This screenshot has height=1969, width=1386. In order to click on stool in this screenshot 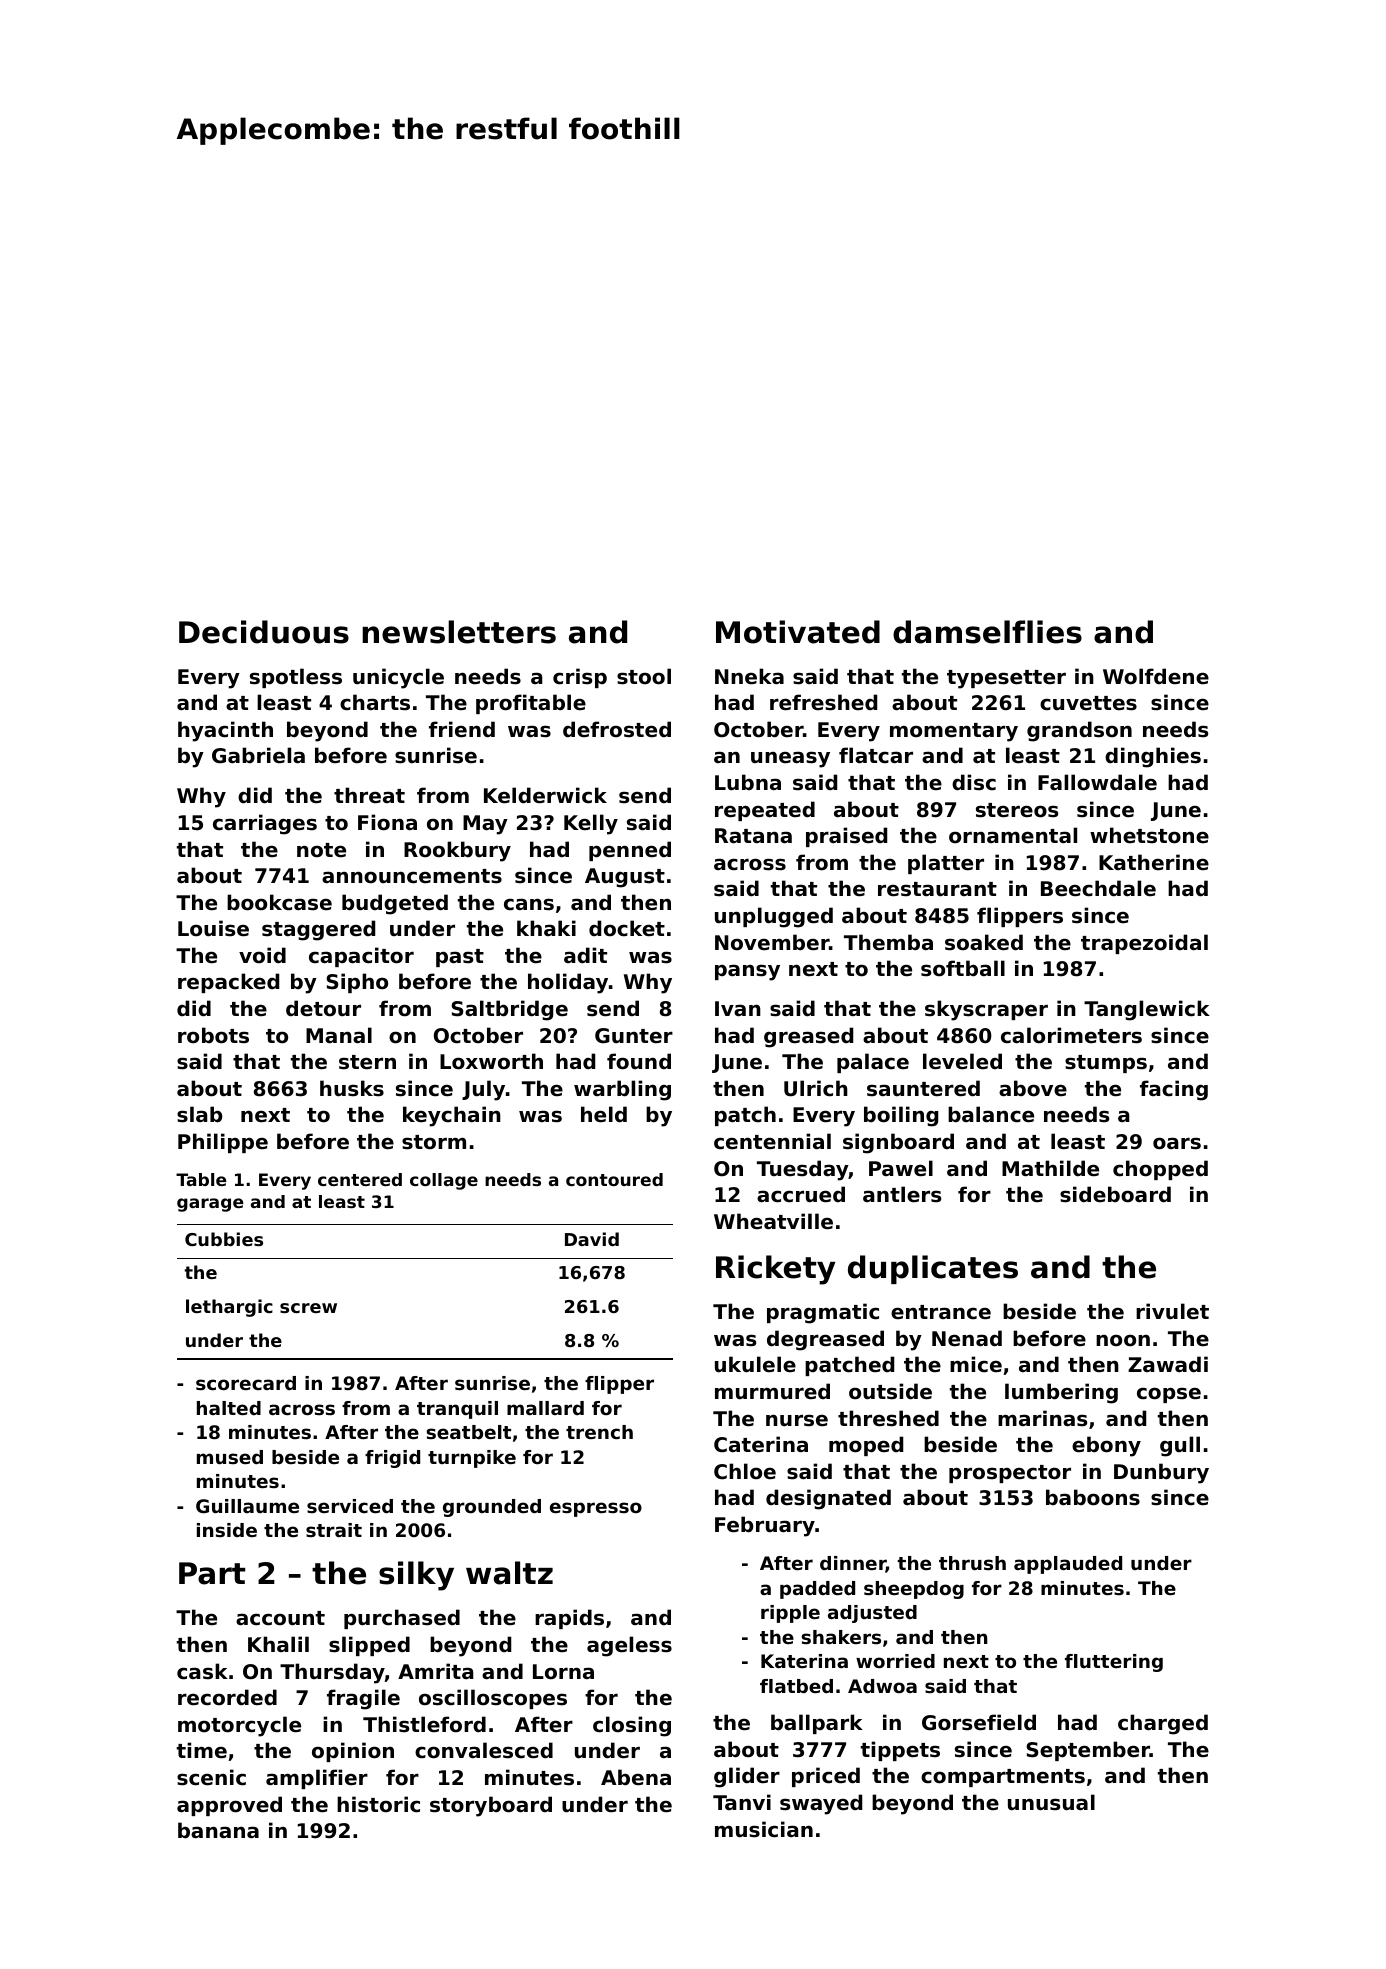, I will do `click(644, 676)`.
